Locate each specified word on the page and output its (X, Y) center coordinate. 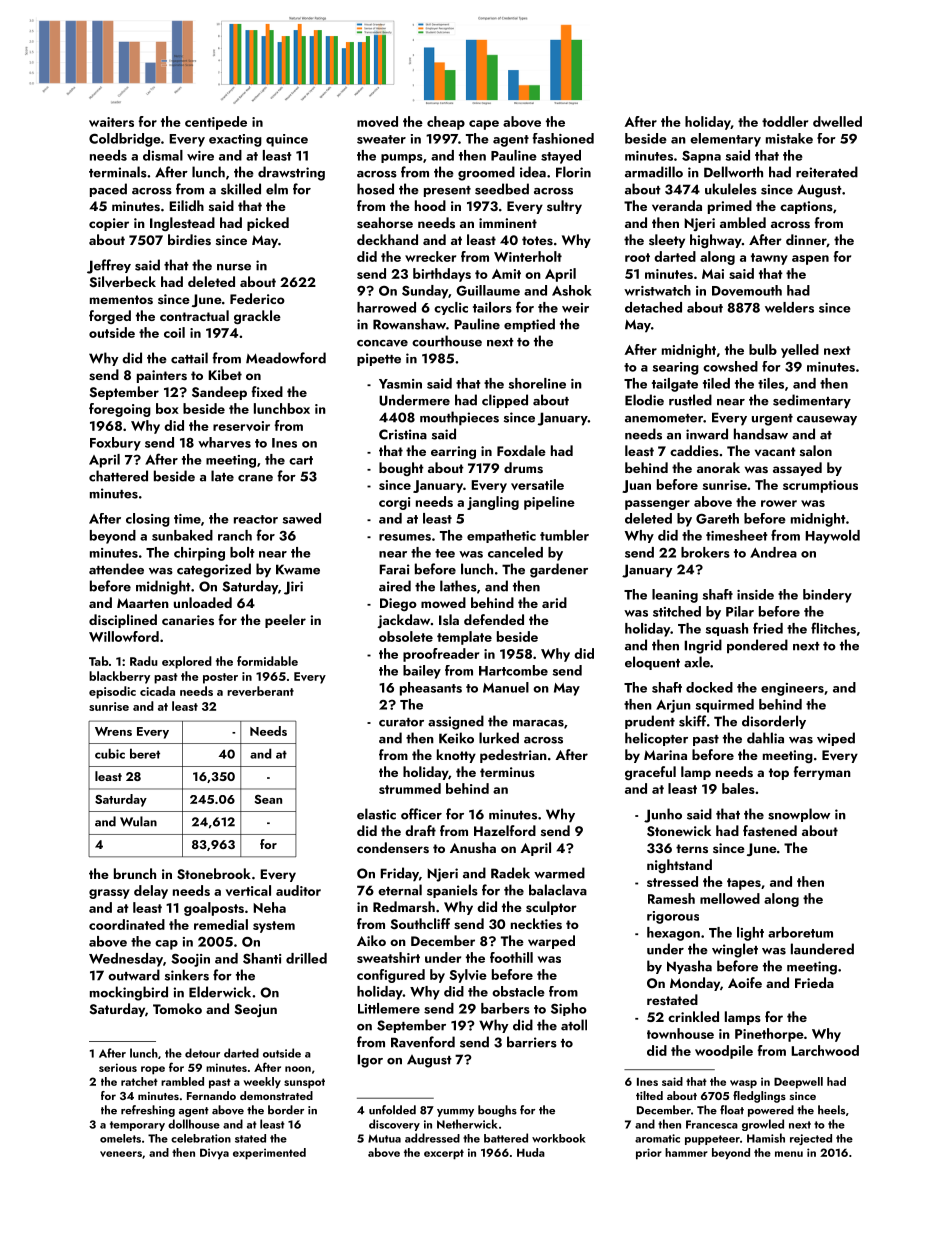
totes (537, 240)
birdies (189, 240)
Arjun (673, 706)
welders (789, 307)
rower (779, 503)
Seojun (256, 1010)
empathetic (501, 536)
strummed (410, 788)
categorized (214, 570)
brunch (135, 873)
